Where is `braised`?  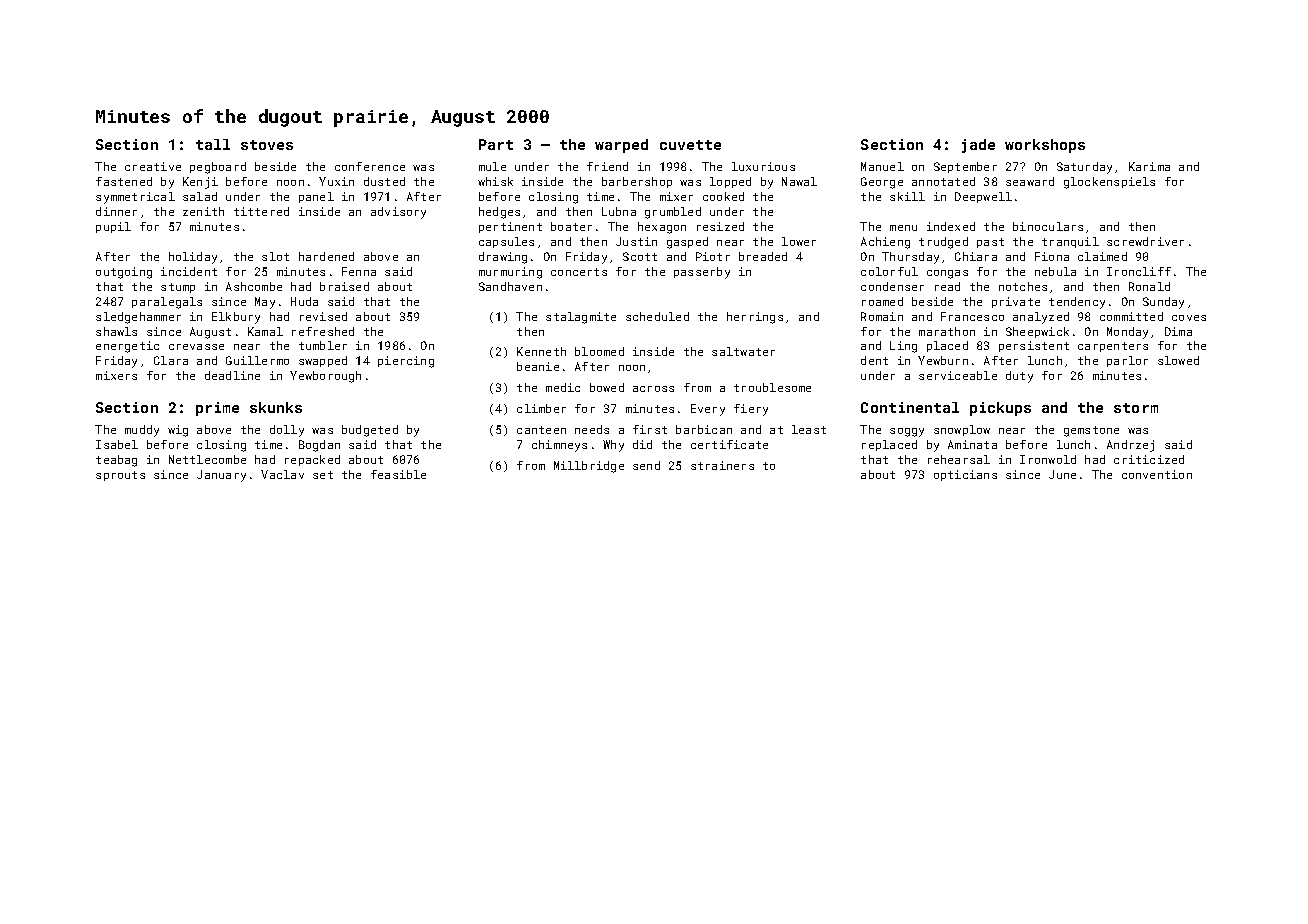 braised is located at coordinates (344, 286).
